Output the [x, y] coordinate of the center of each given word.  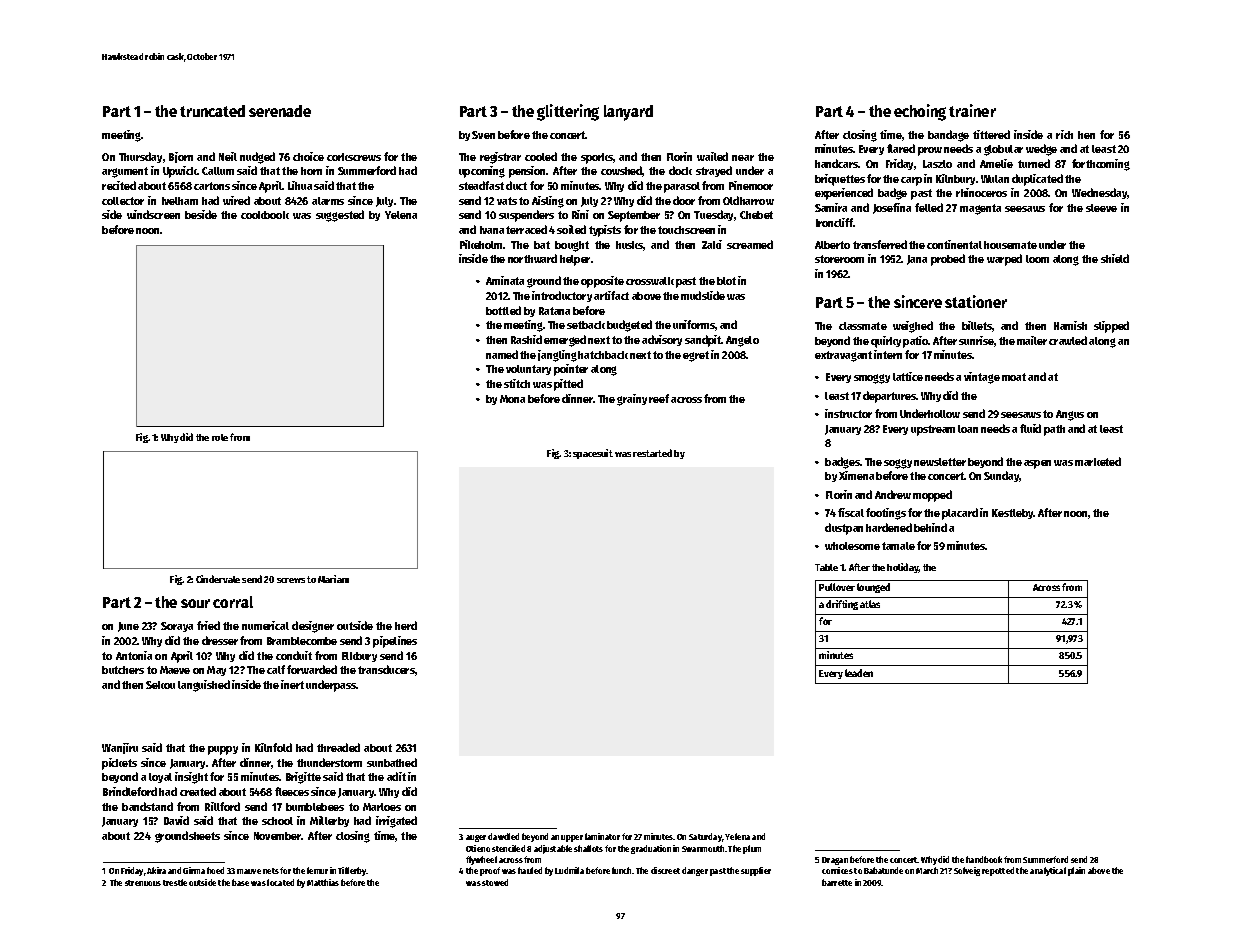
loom [1037, 259]
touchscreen [686, 230]
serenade [280, 111]
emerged [565, 341]
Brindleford [130, 791]
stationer [976, 301]
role [220, 437]
